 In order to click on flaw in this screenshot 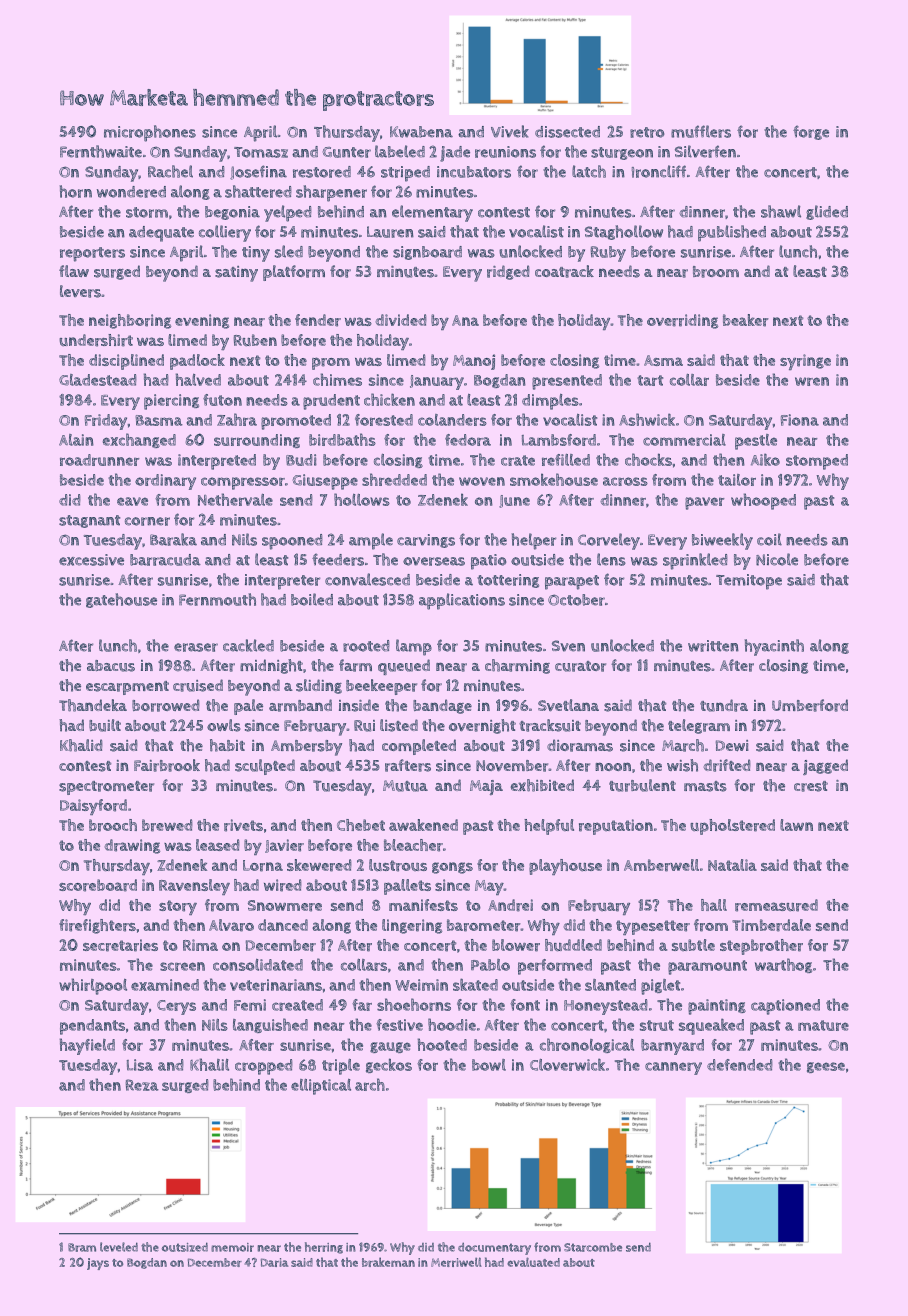, I will do `click(74, 271)`.
